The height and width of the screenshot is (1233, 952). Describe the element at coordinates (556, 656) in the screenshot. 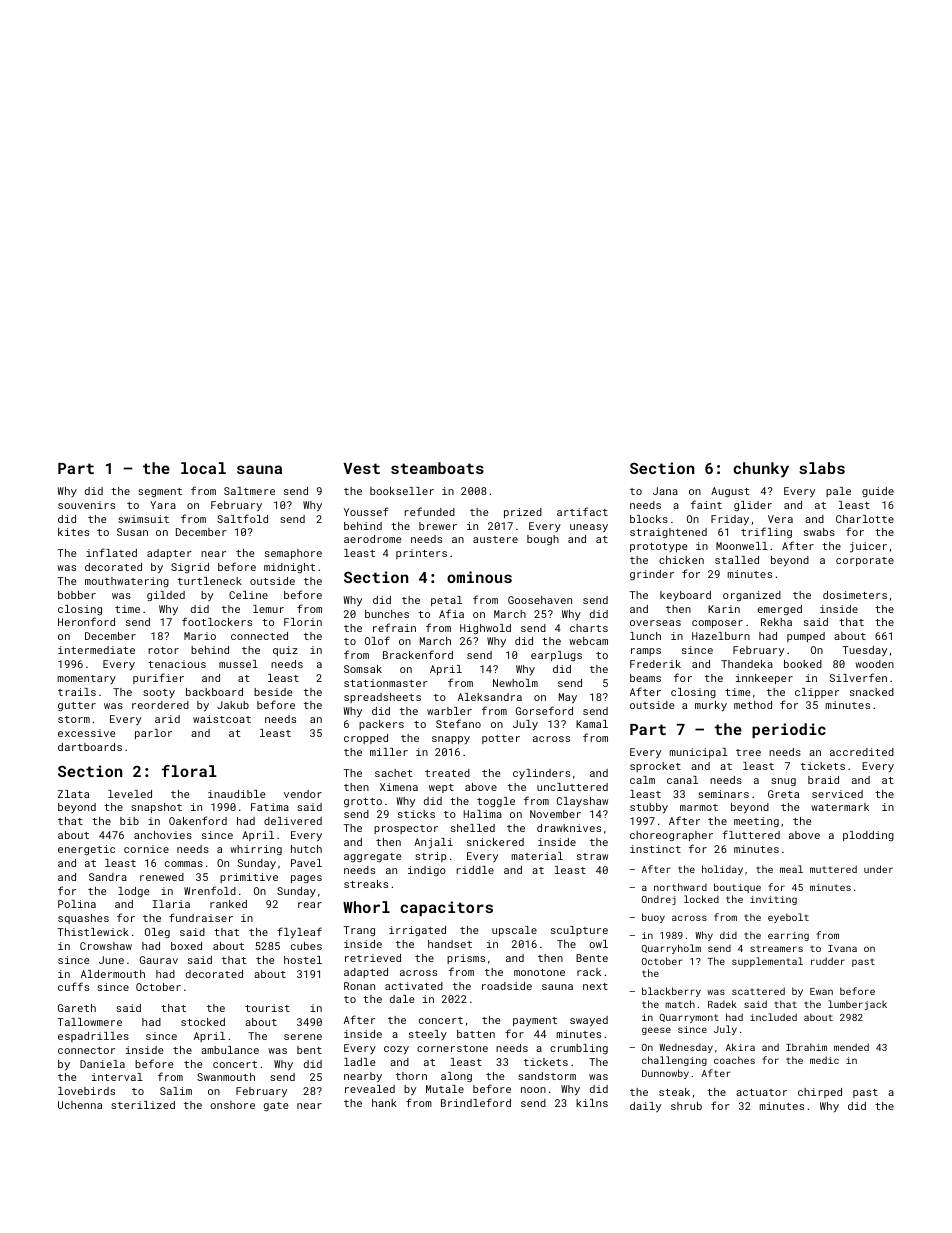

I see `earplugs` at that location.
